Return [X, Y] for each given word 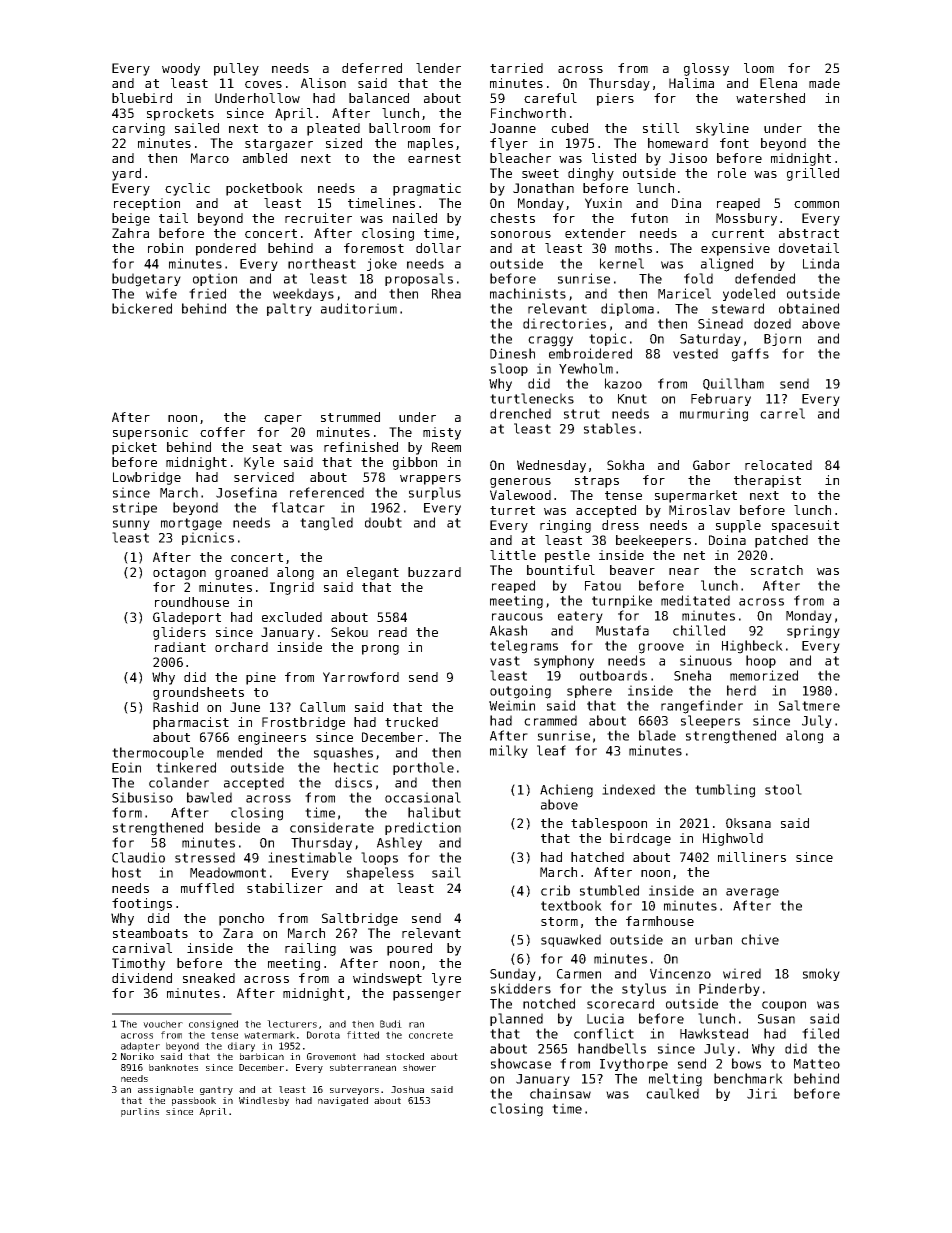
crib [555, 890]
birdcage [640, 839]
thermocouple [158, 753]
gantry [216, 1090]
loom [759, 68]
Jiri [762, 1093]
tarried [516, 68]
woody [181, 69]
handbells [612, 1048]
